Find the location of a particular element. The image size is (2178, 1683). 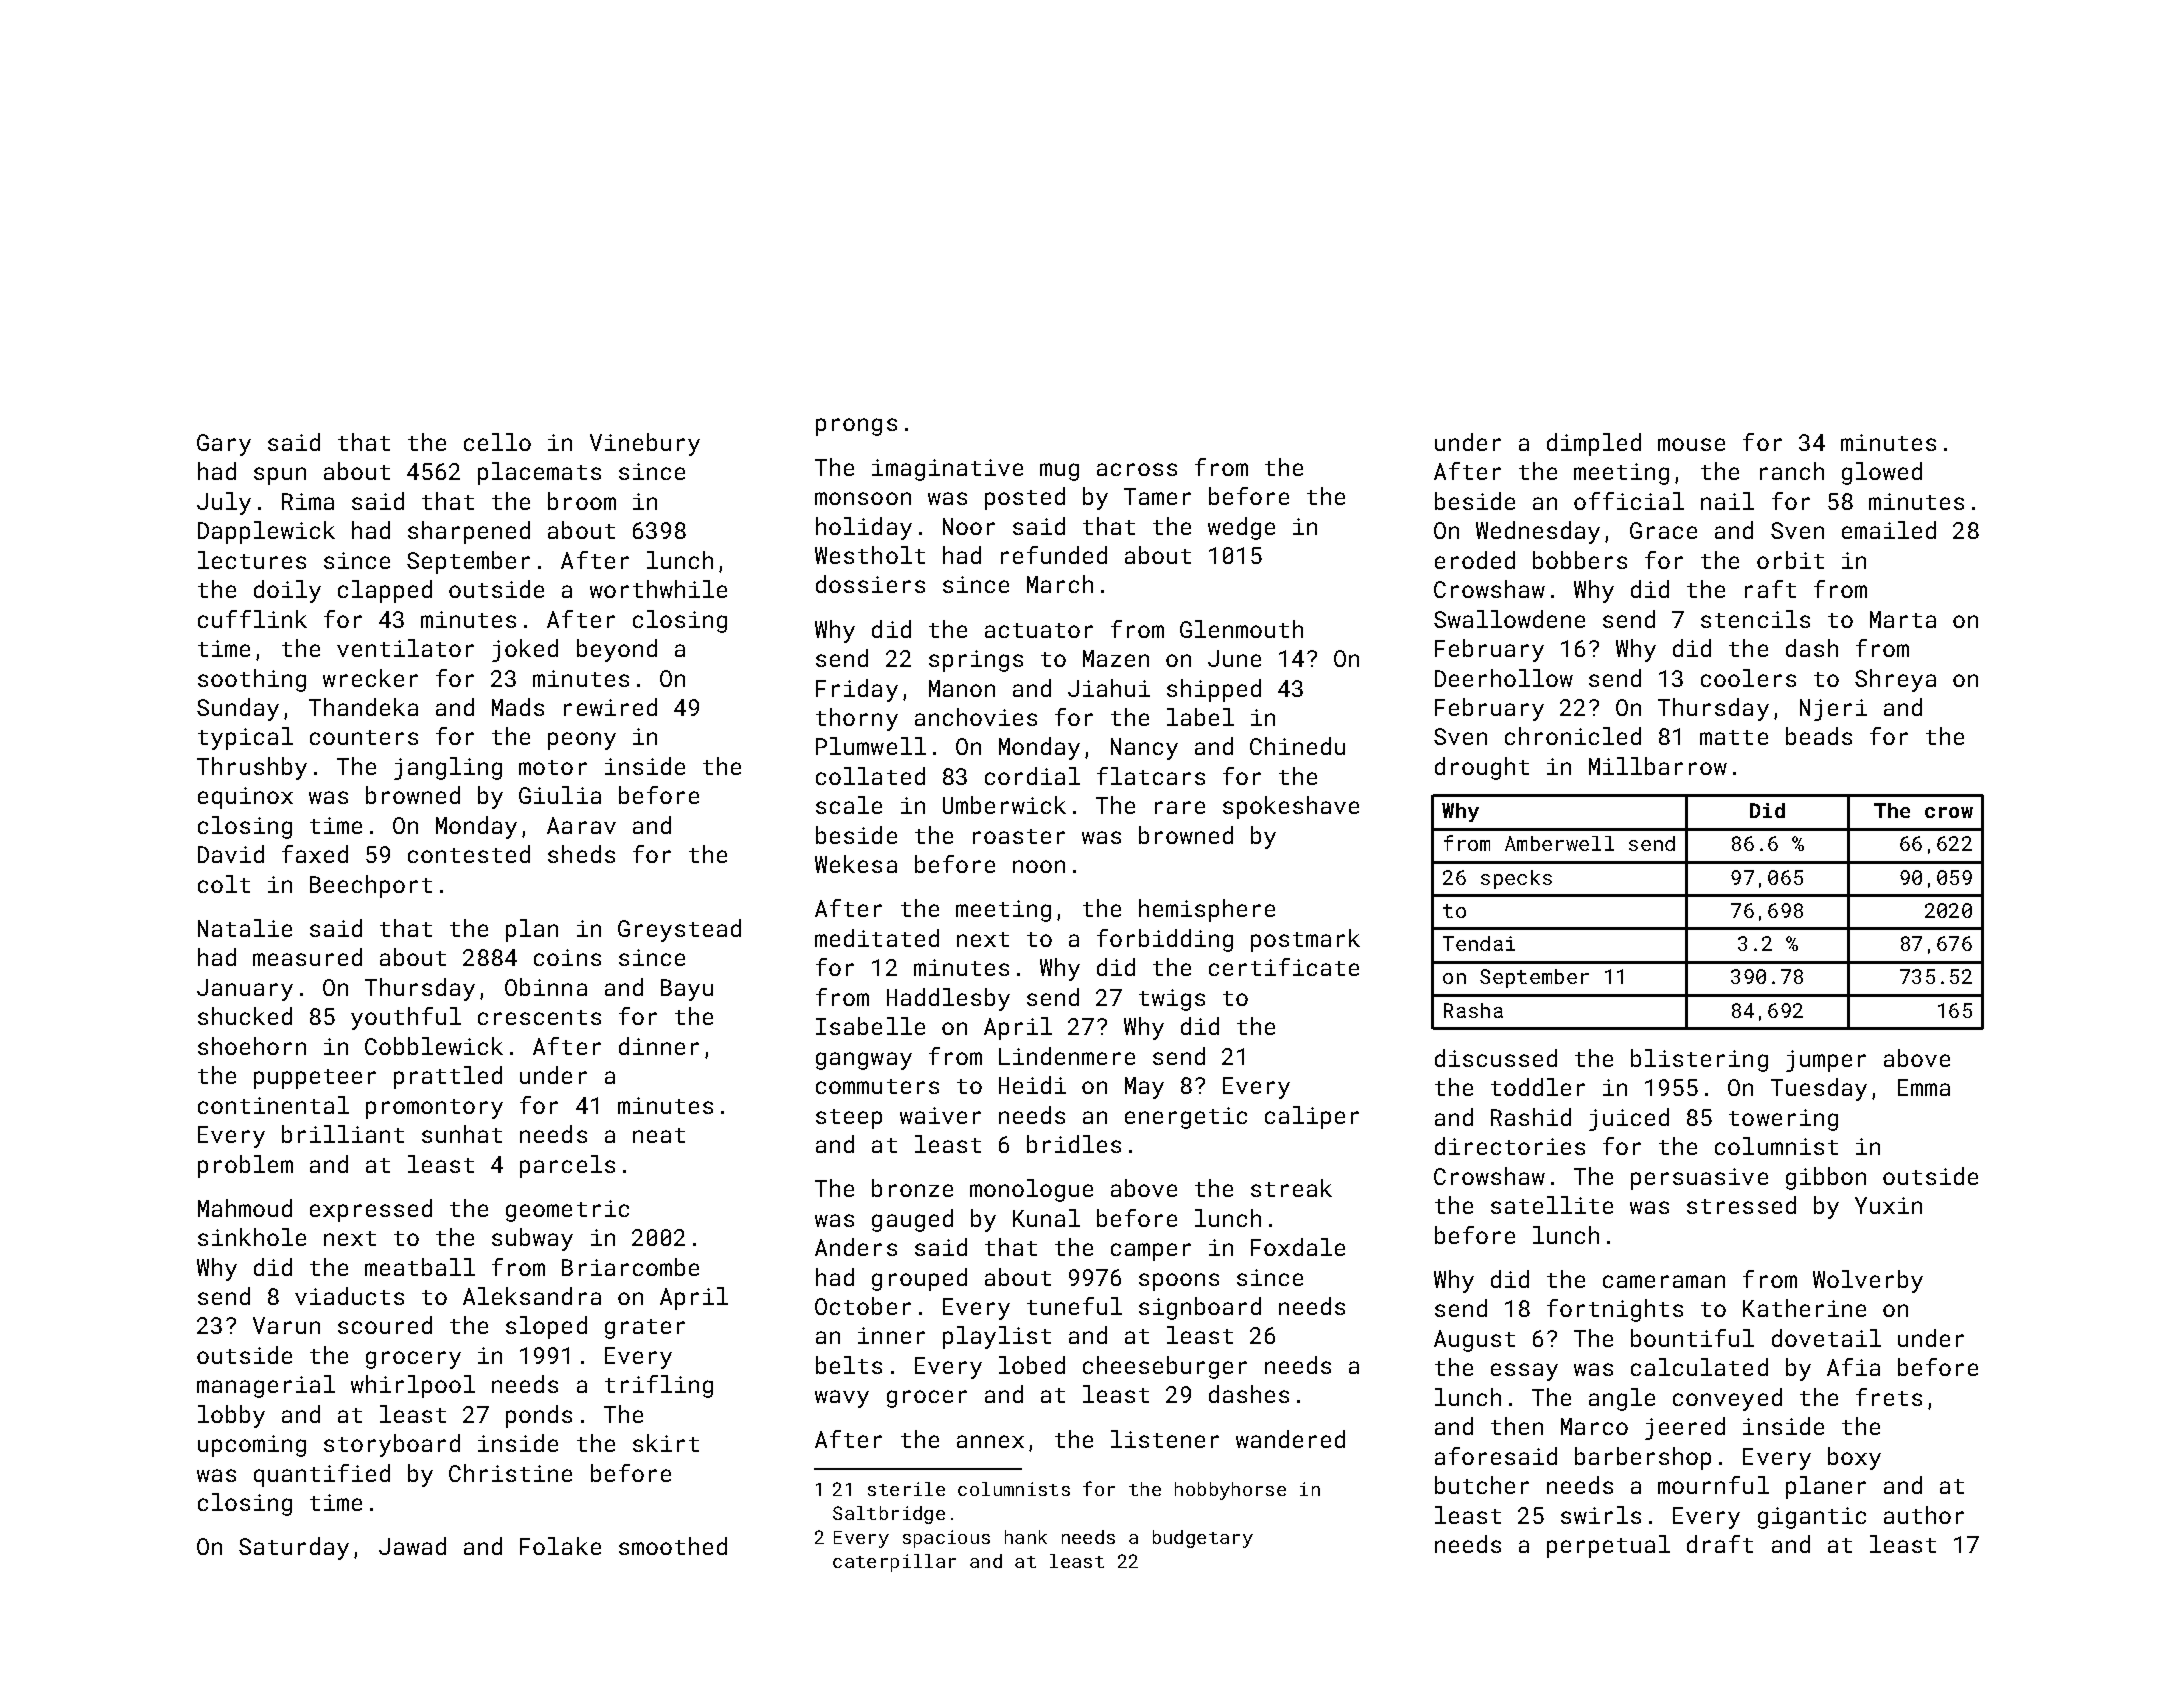

gauged is located at coordinates (912, 1220).
